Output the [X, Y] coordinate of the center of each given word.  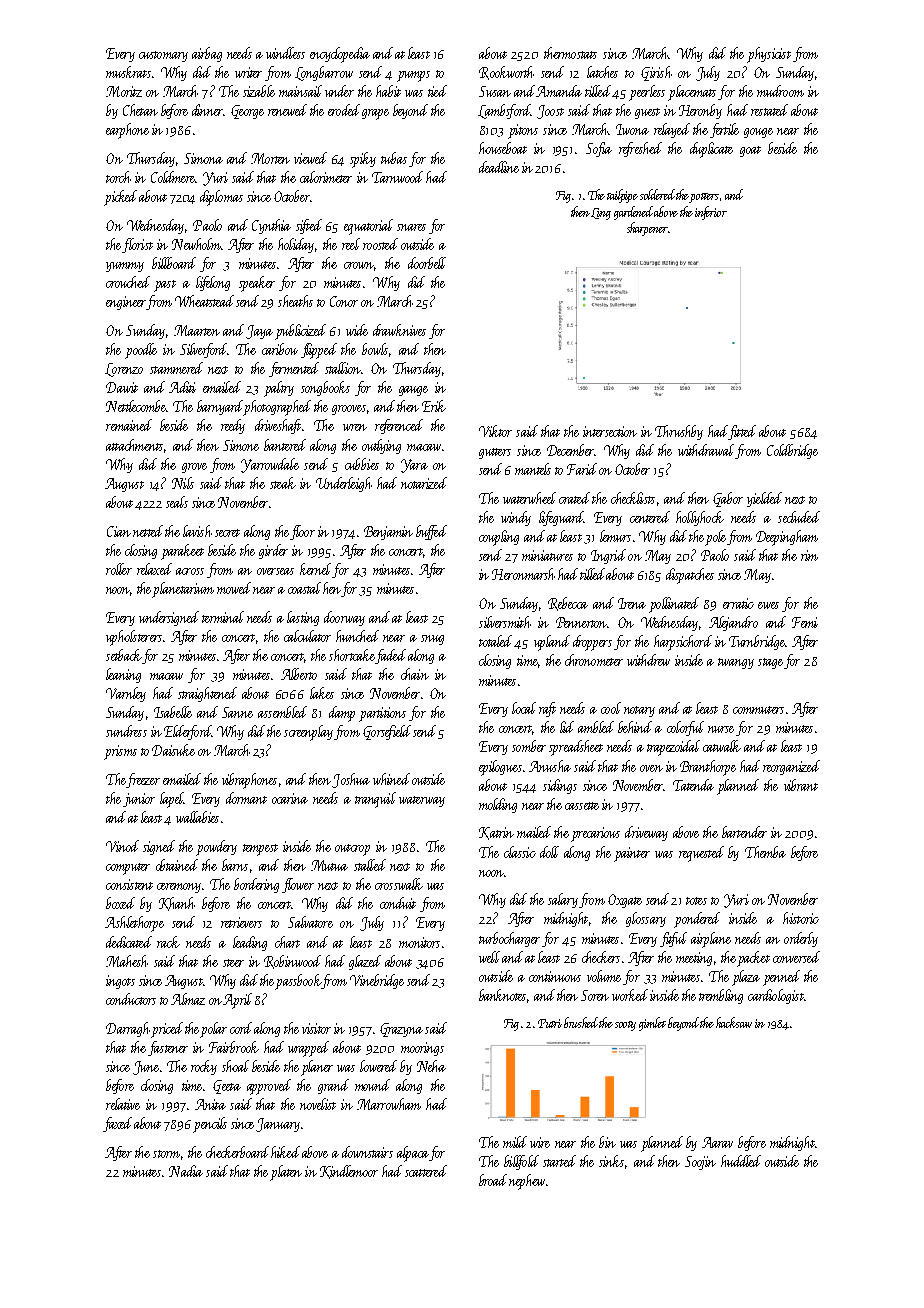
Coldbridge [792, 451]
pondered [697, 920]
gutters [495, 453]
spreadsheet [576, 748]
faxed [117, 1124]
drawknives [399, 330]
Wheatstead [204, 301]
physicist [769, 55]
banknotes [503, 996]
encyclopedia [340, 55]
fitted [742, 432]
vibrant [801, 785]
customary [163, 56]
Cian [119, 531]
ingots [120, 982]
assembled [282, 712]
